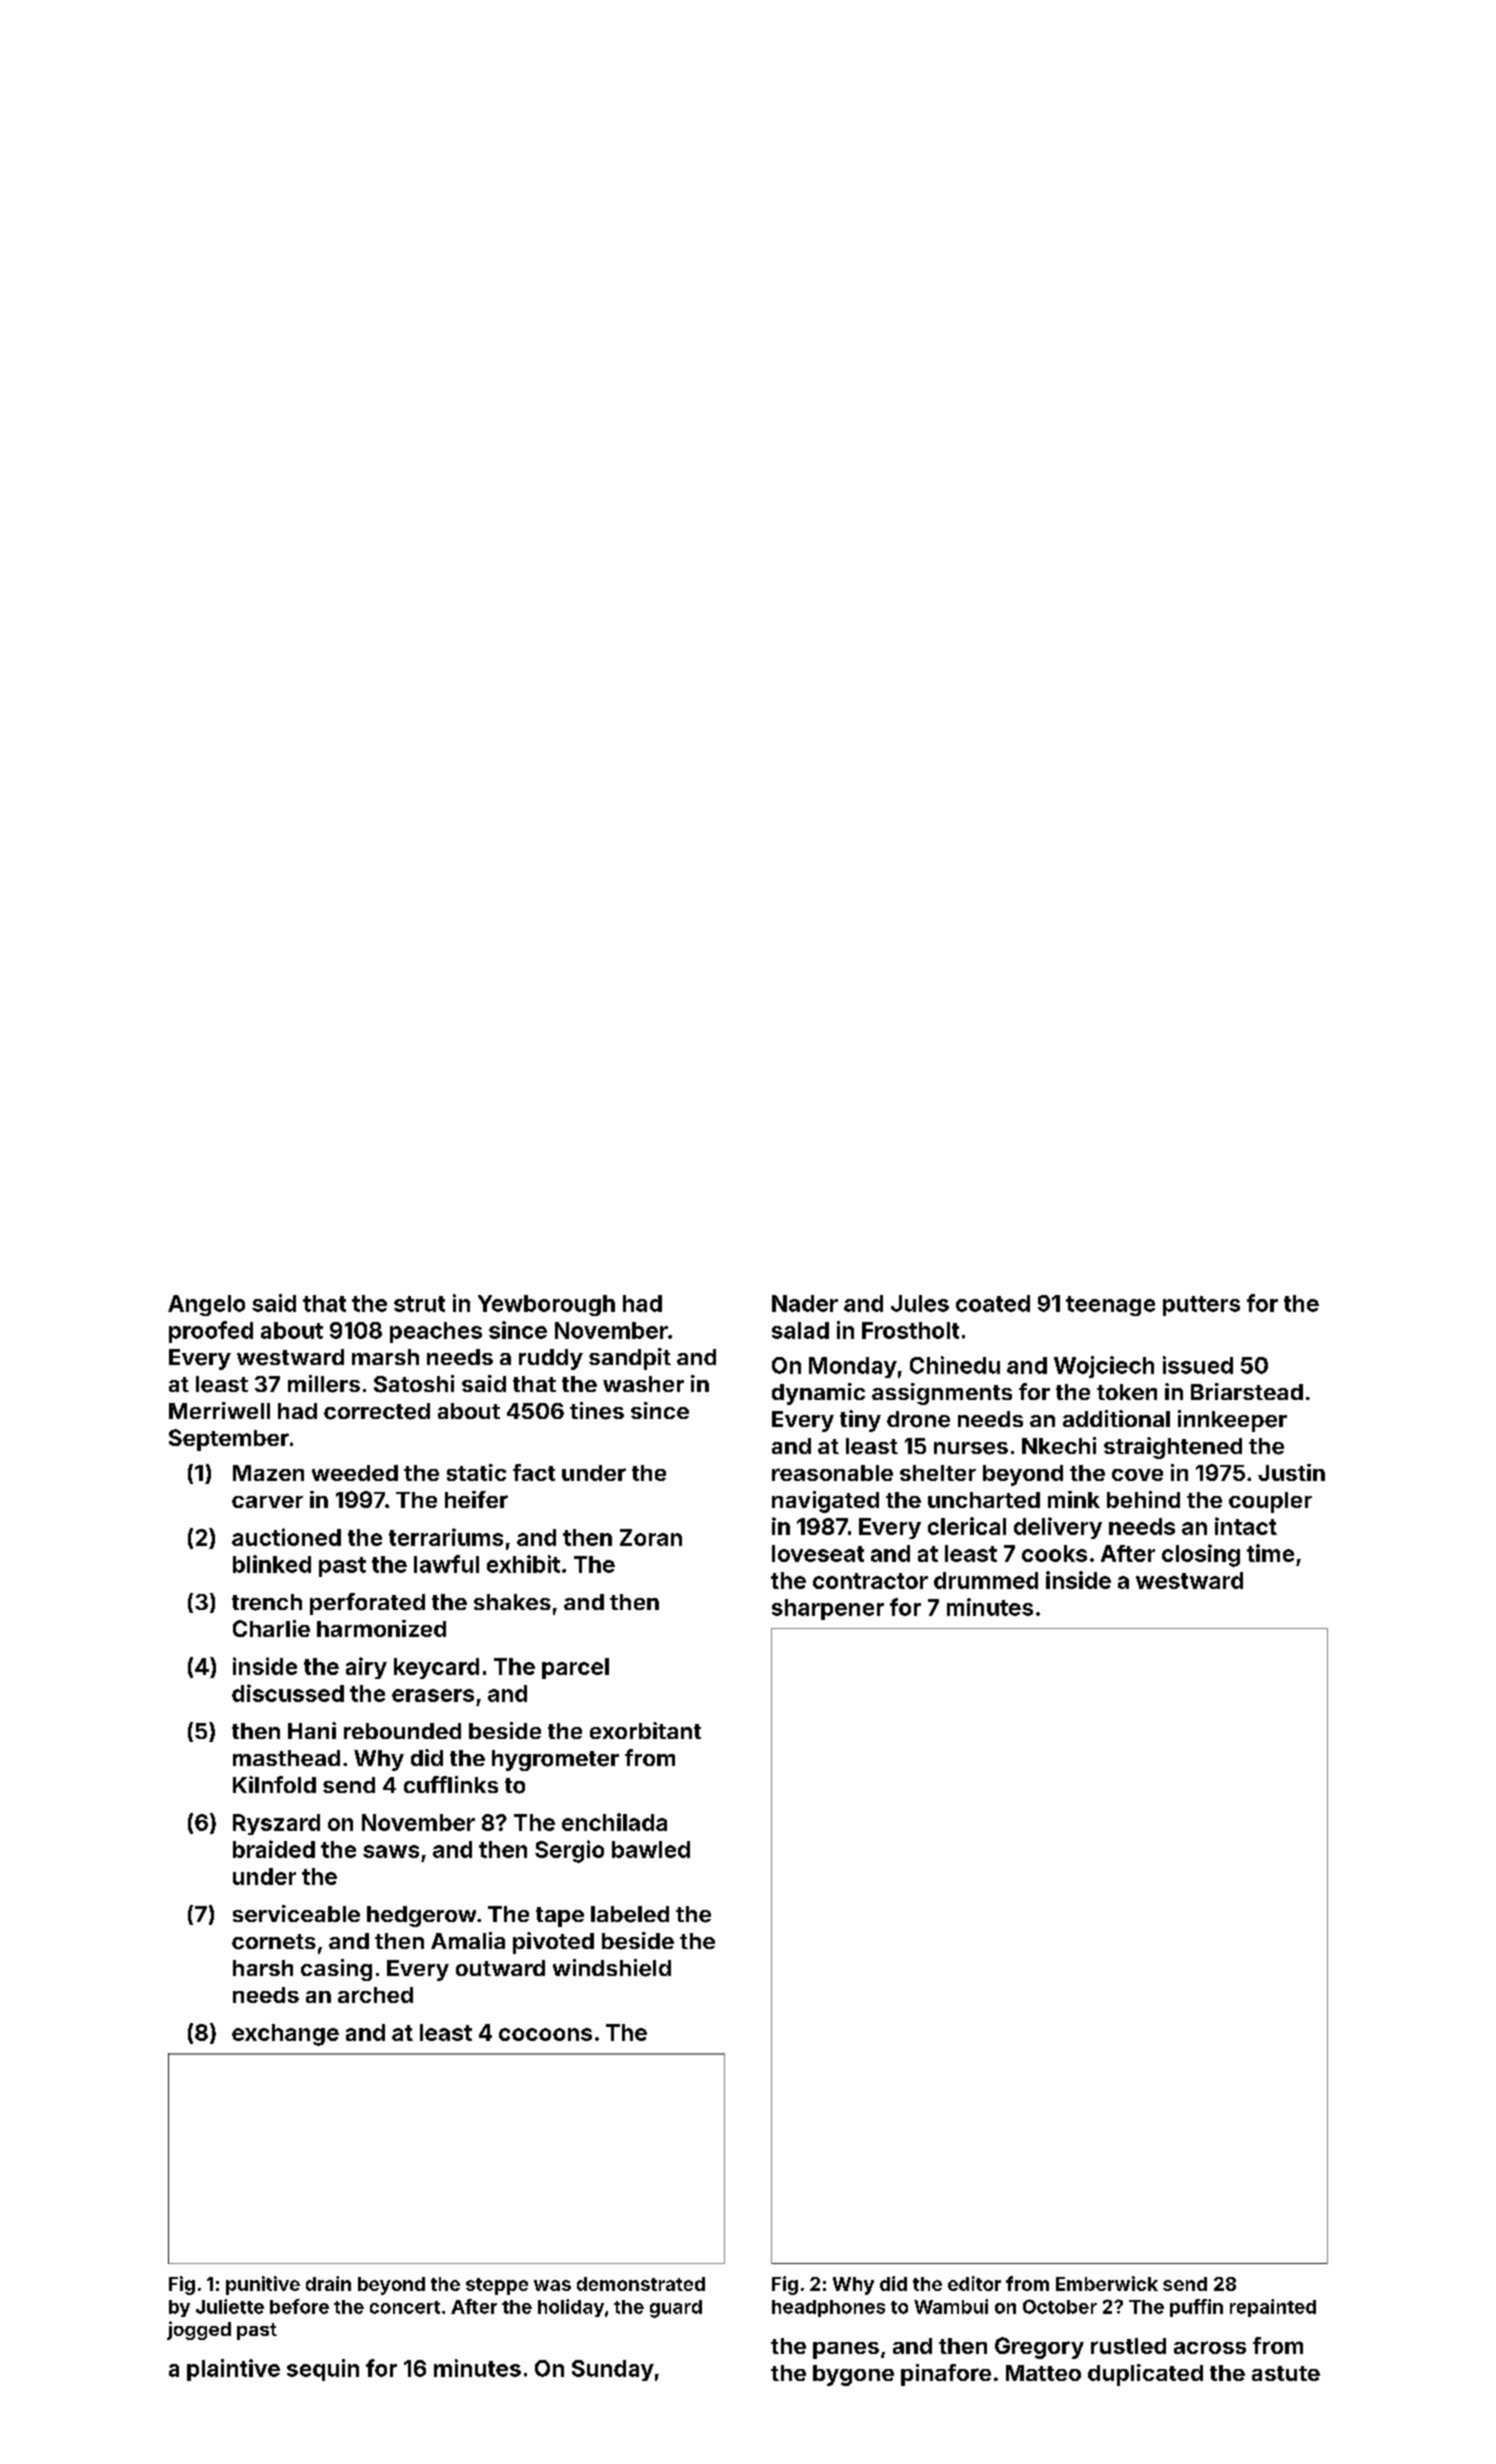  Describe the element at coordinates (545, 2034) in the screenshot. I see `cocoons` at that location.
